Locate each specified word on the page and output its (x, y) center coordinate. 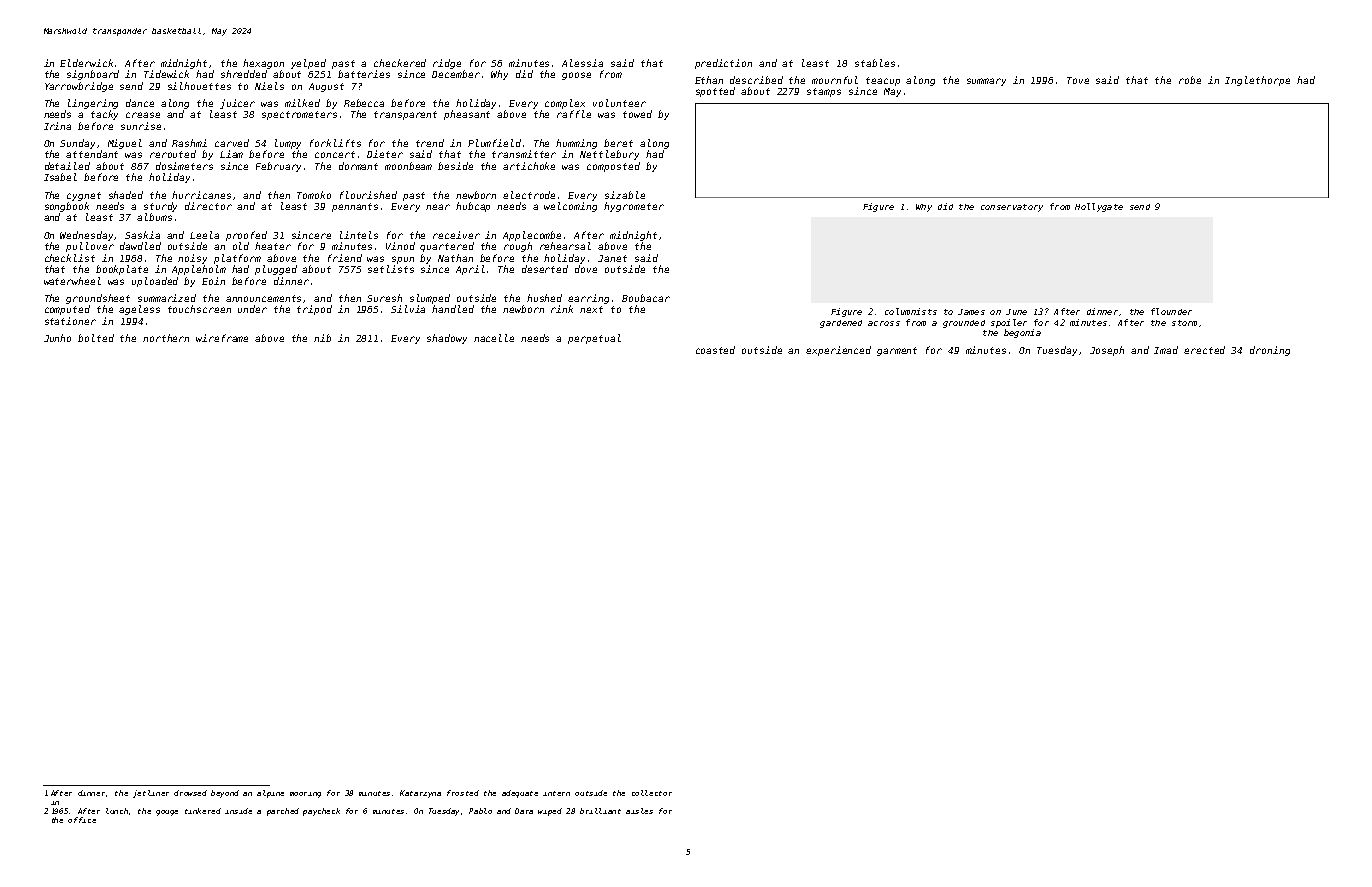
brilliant (600, 811)
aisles (639, 811)
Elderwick (86, 63)
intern (556, 793)
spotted (715, 92)
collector (652, 793)
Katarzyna (420, 794)
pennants (355, 207)
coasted (715, 350)
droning (1270, 351)
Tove (1078, 80)
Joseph (1107, 351)
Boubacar (646, 298)
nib (322, 338)
